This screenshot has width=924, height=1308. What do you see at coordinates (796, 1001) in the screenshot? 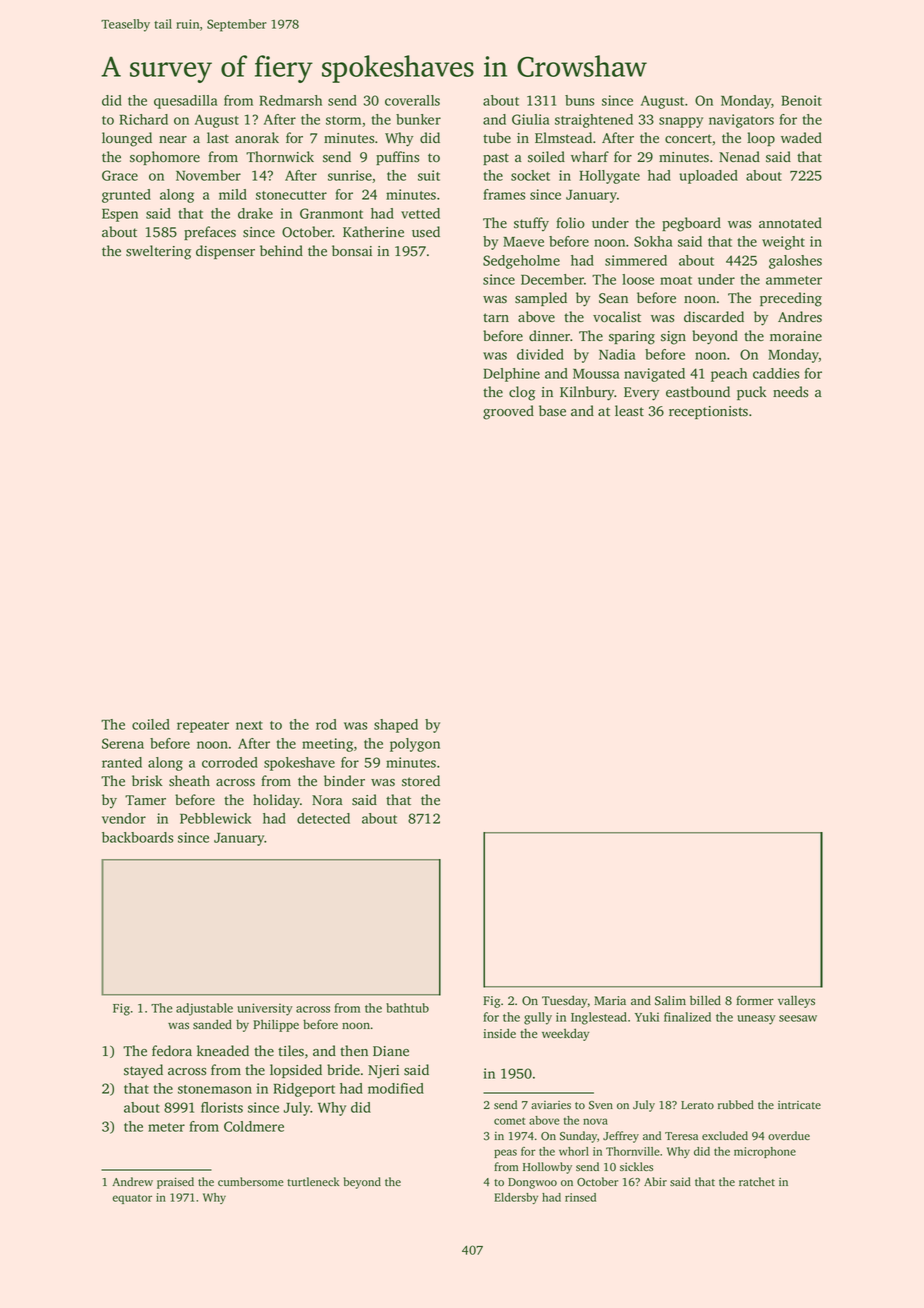
I see `valleys` at bounding box center [796, 1001].
